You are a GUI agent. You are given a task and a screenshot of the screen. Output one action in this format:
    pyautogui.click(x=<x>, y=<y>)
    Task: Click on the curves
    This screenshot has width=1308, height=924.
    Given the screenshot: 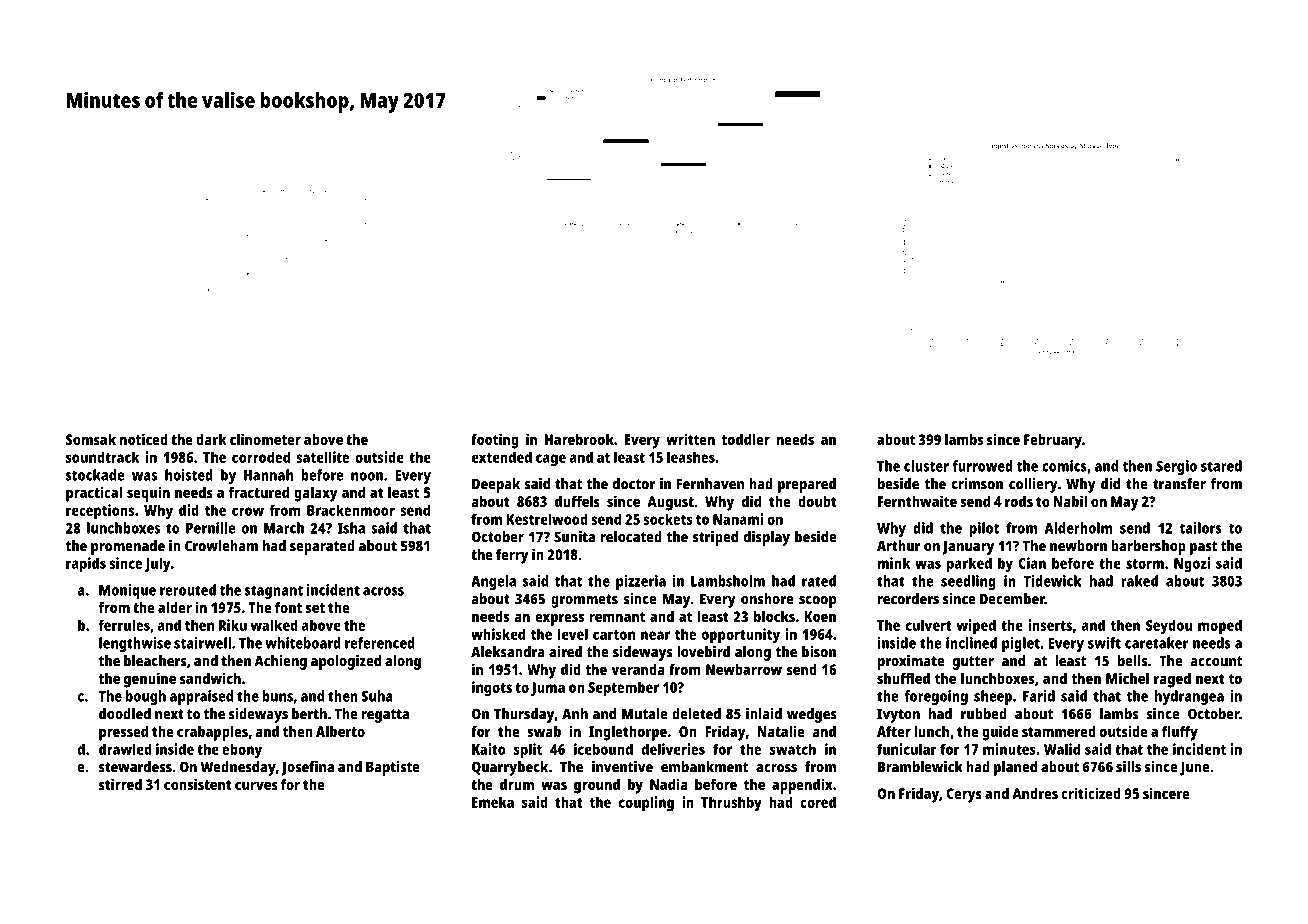 What is the action you would take?
    pyautogui.click(x=256, y=785)
